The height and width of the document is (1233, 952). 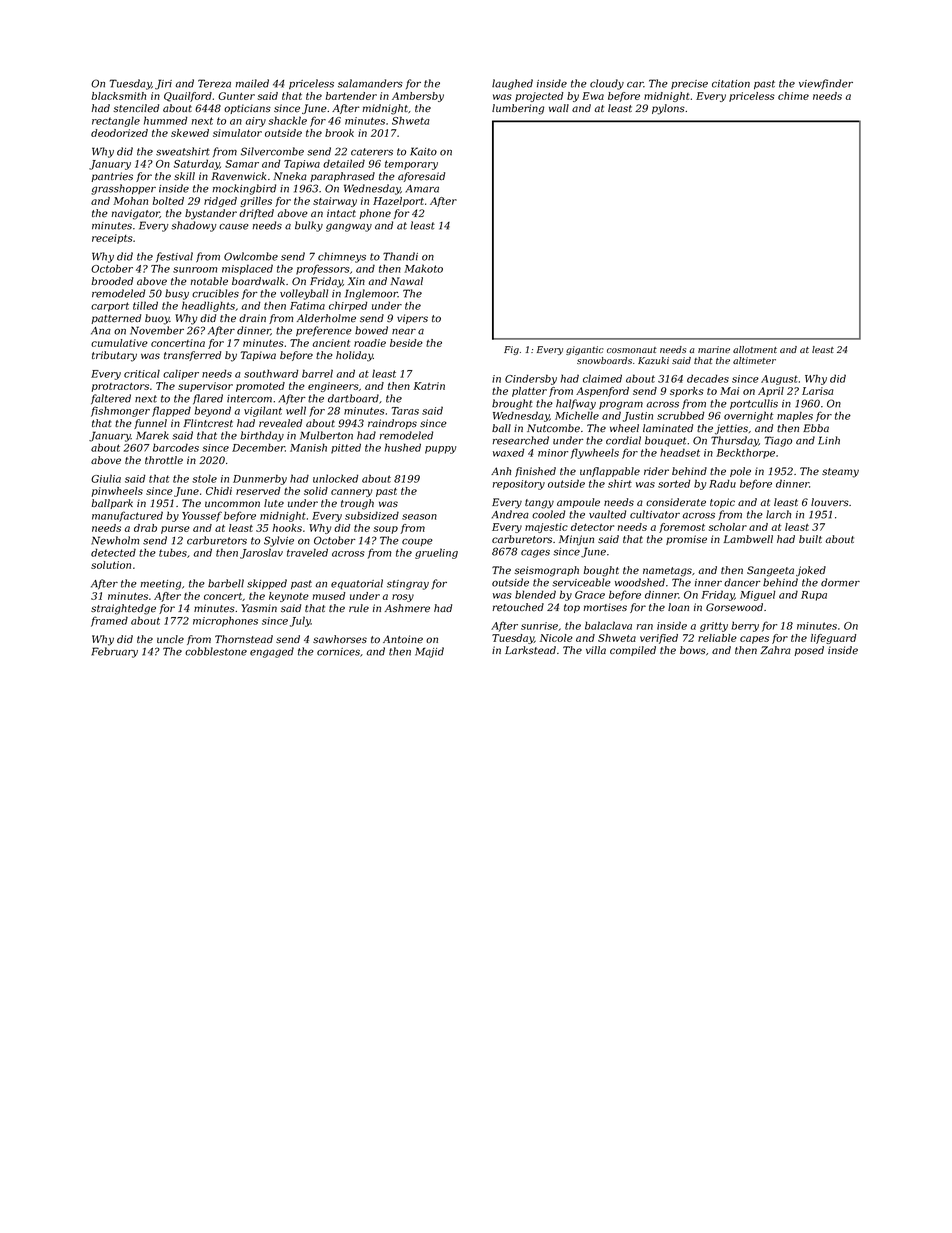 What do you see at coordinates (249, 399) in the document?
I see `intercom` at bounding box center [249, 399].
